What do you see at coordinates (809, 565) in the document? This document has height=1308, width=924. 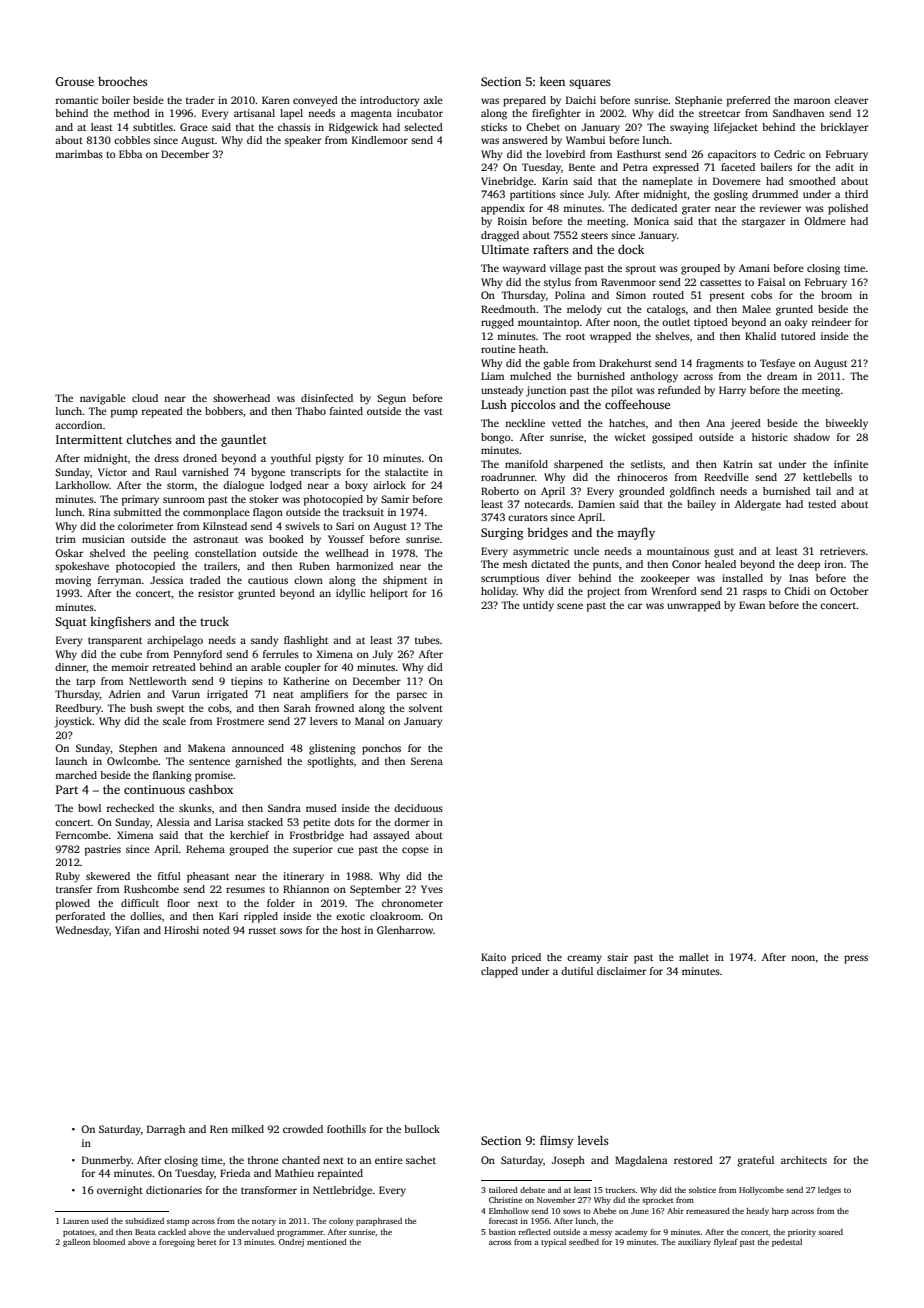 I see `deep` at bounding box center [809, 565].
